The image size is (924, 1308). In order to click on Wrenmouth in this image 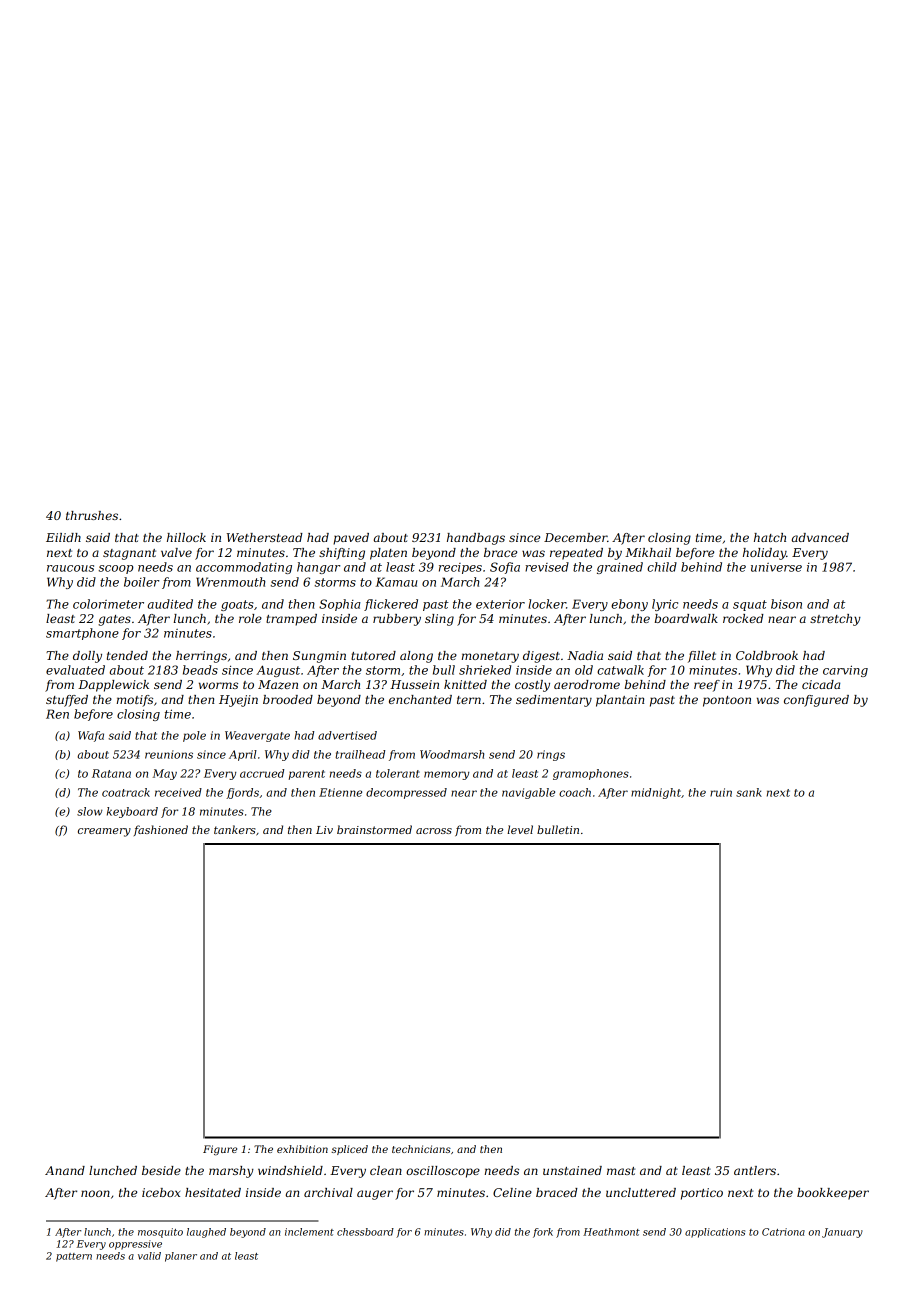, I will do `click(231, 582)`.
